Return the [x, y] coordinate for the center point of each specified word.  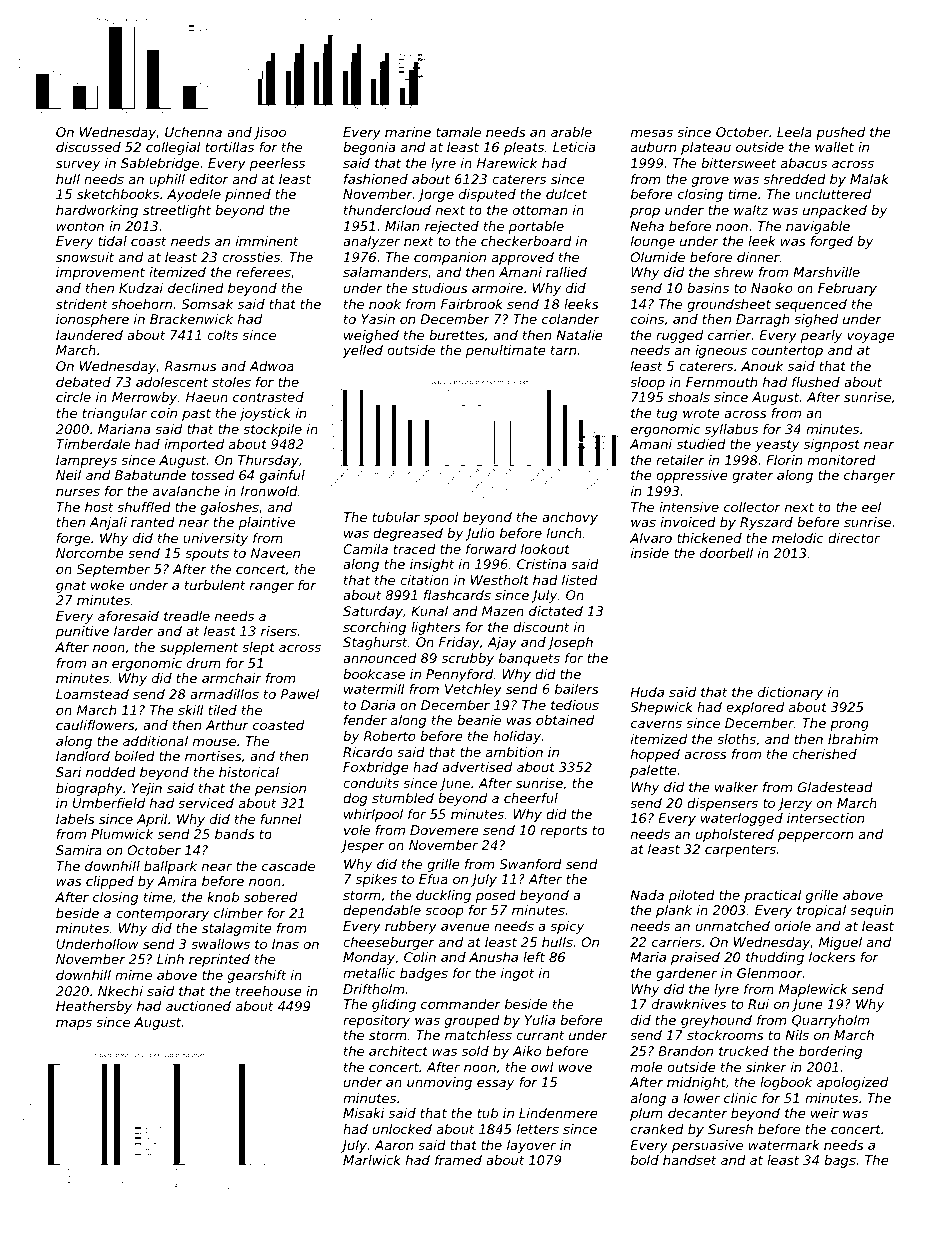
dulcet [566, 194]
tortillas [230, 147]
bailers [577, 689]
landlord [83, 756]
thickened [709, 538]
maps [74, 1024]
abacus [804, 163]
